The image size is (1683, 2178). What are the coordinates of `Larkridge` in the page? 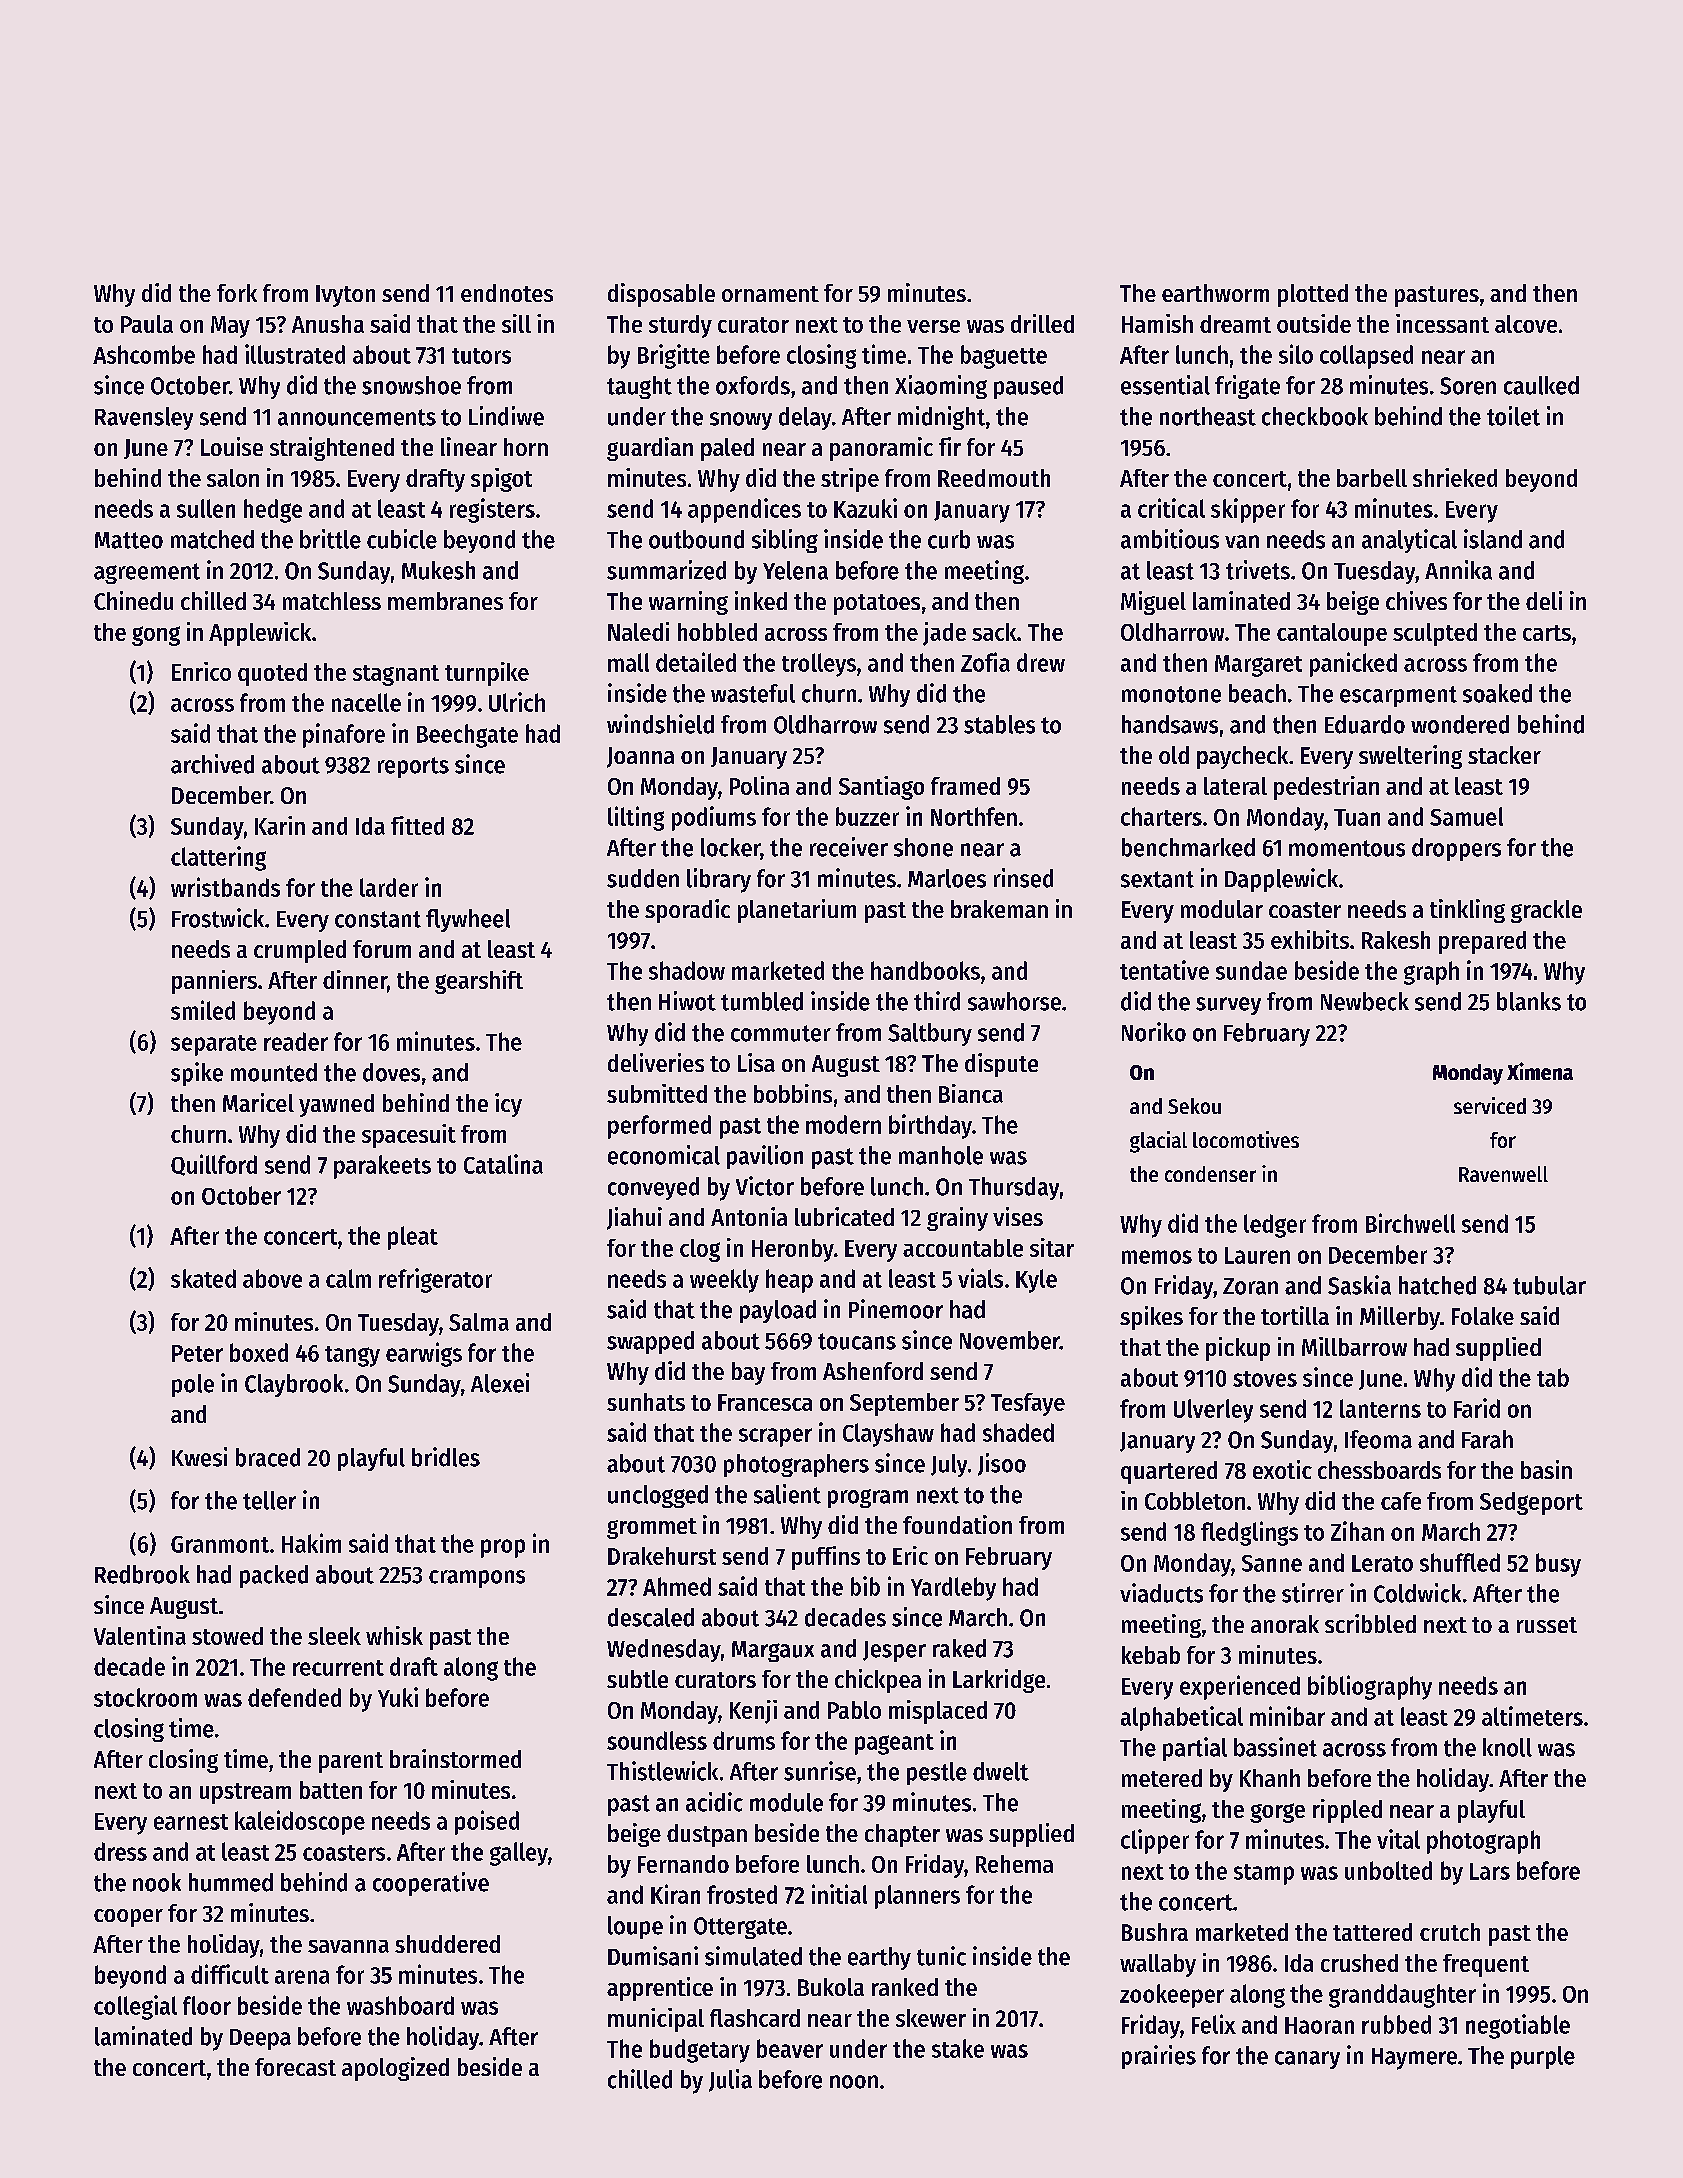 It's located at (999, 1681).
